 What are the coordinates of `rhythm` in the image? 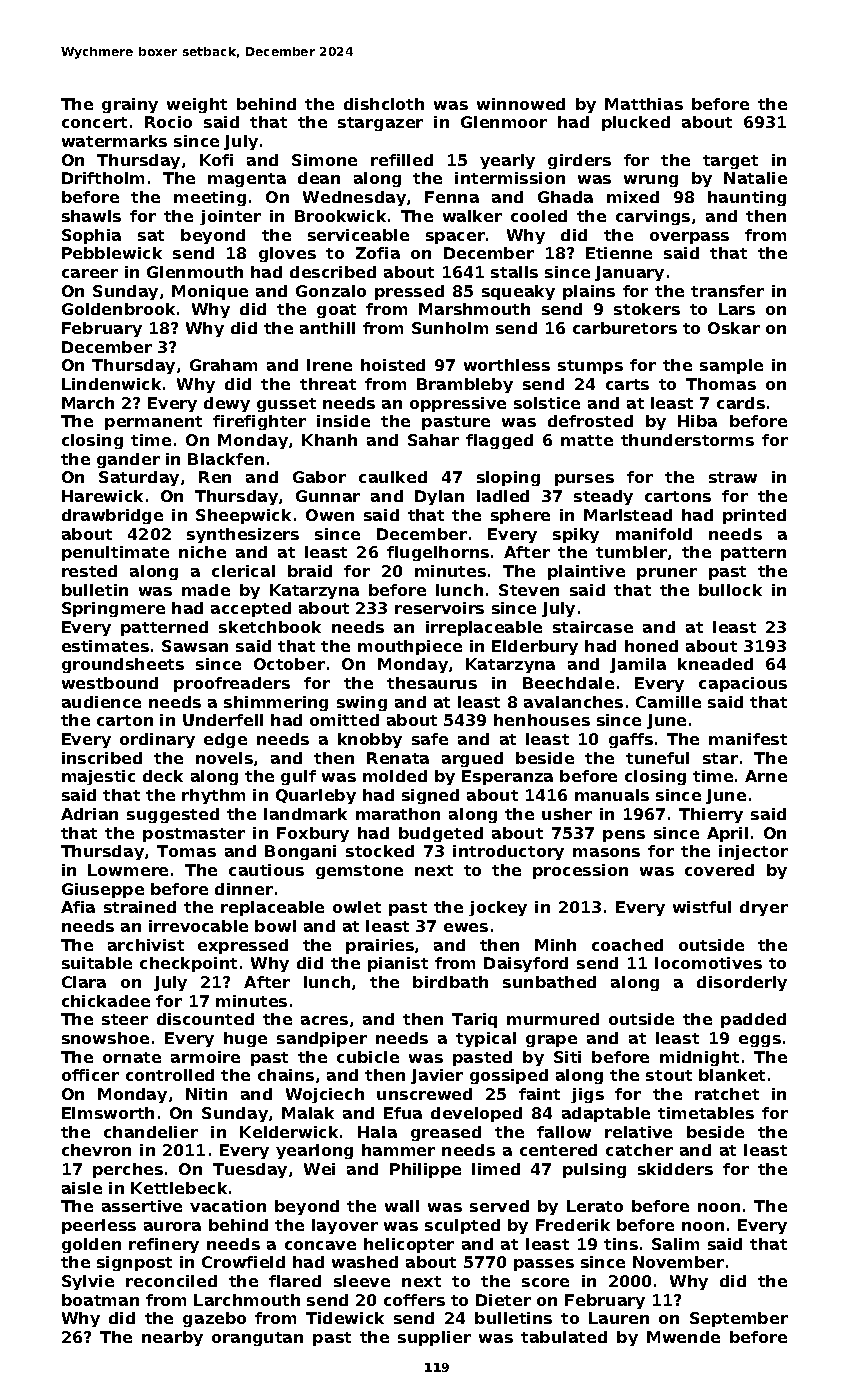 It's located at (213, 796).
